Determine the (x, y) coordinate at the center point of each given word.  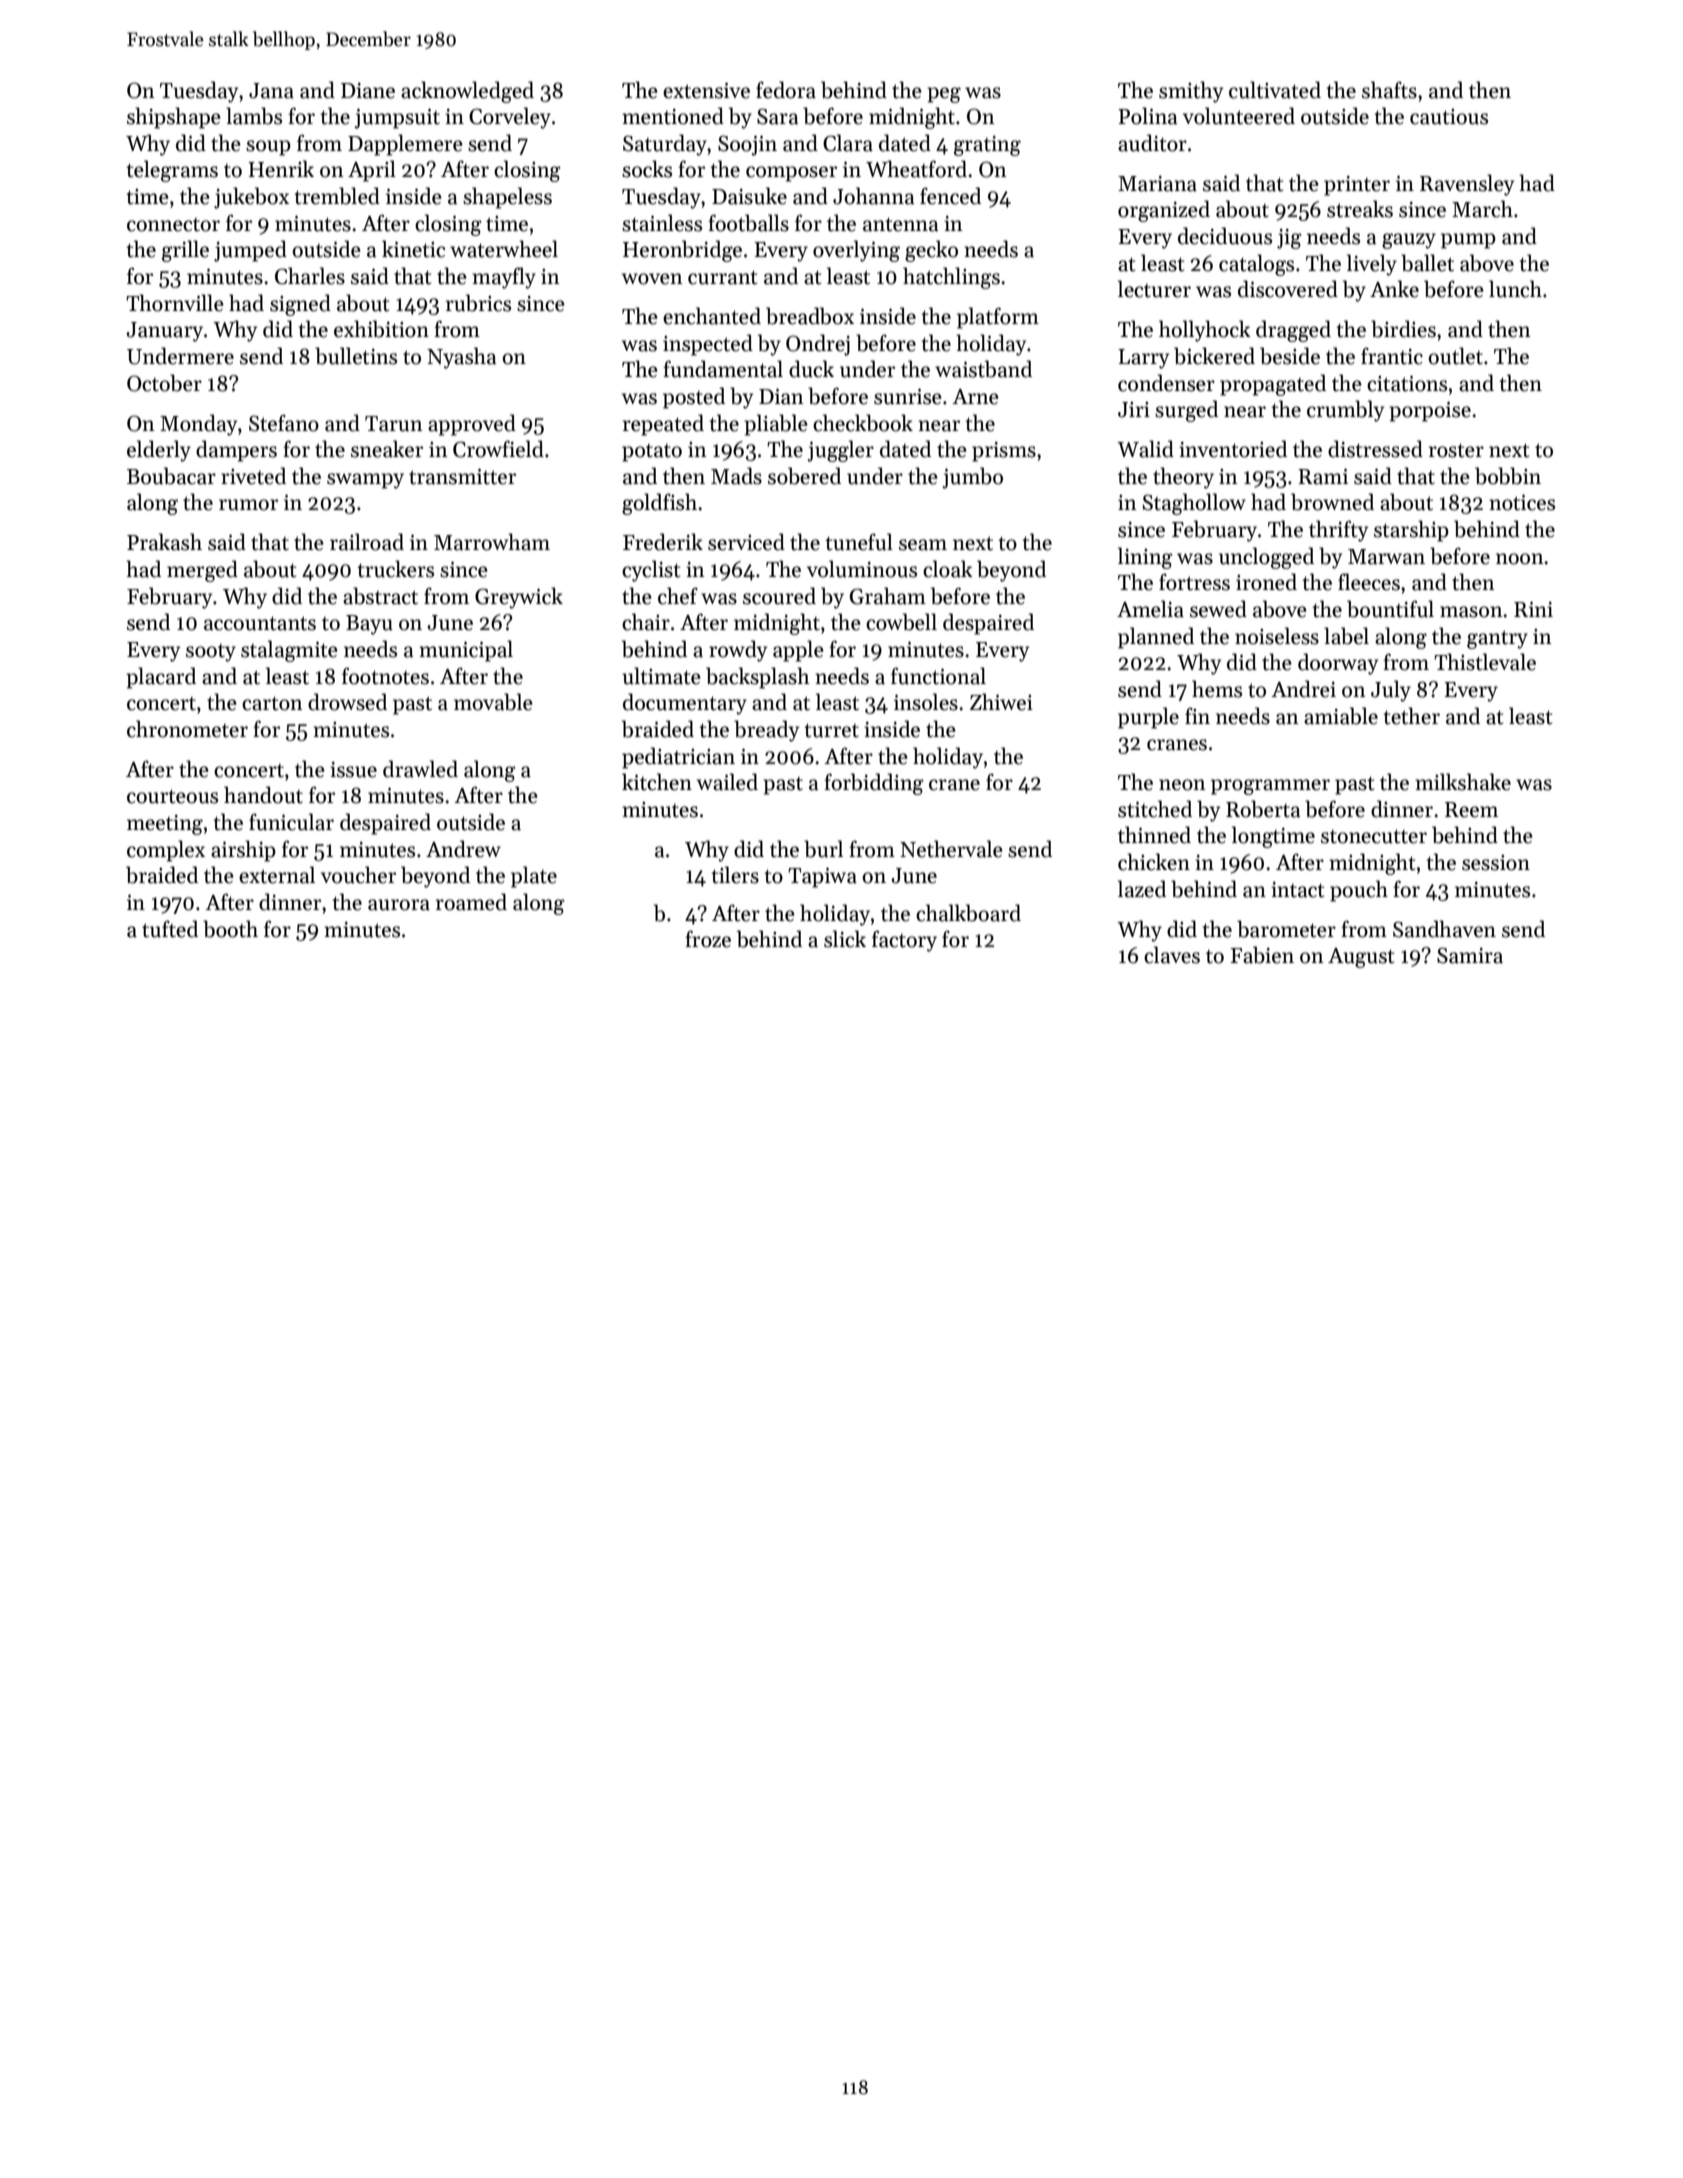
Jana (271, 91)
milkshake (1463, 782)
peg (944, 95)
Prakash (164, 542)
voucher (358, 875)
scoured (779, 596)
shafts (1389, 90)
